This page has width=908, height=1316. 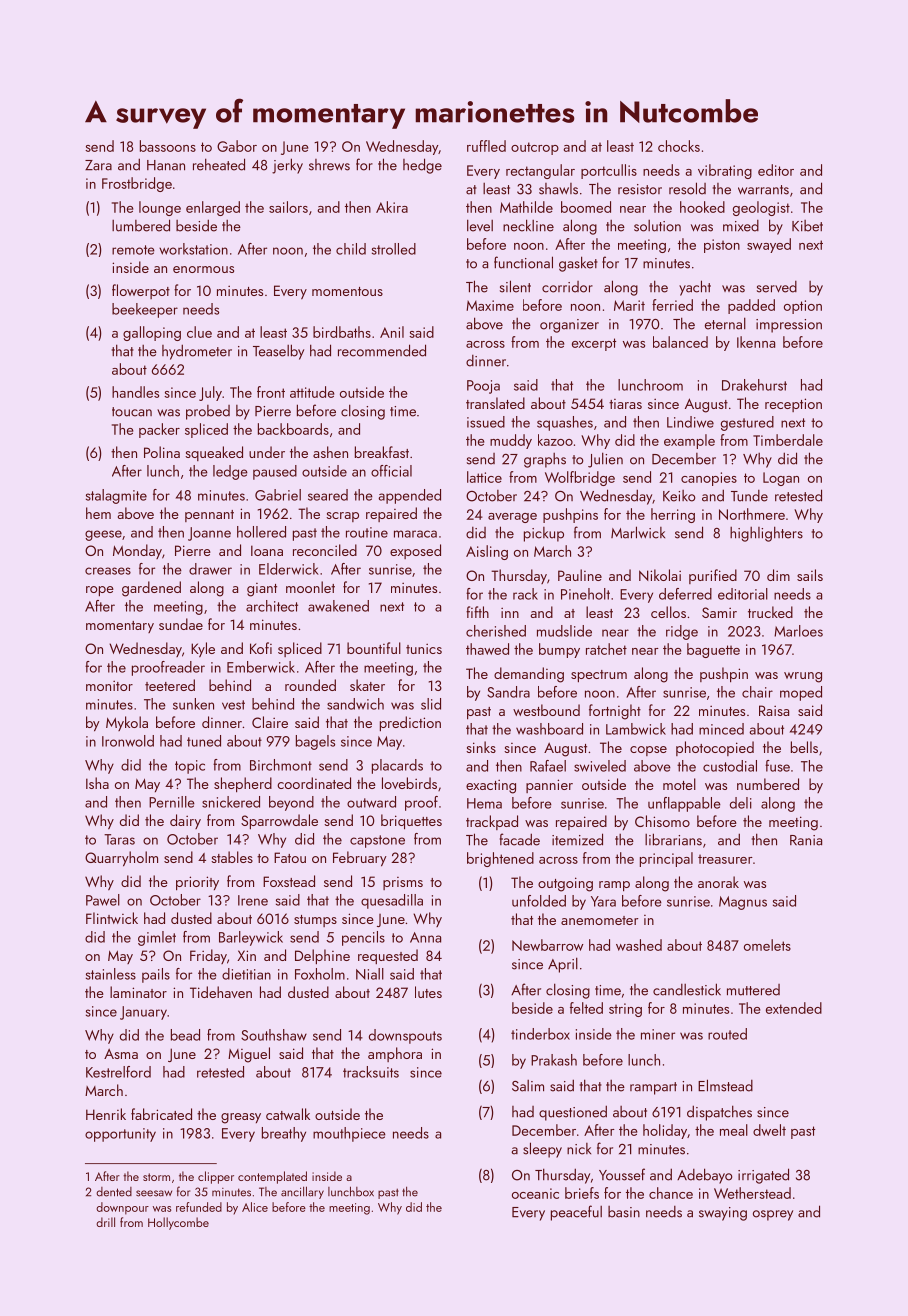 I want to click on mouthpiece, so click(x=349, y=1134).
